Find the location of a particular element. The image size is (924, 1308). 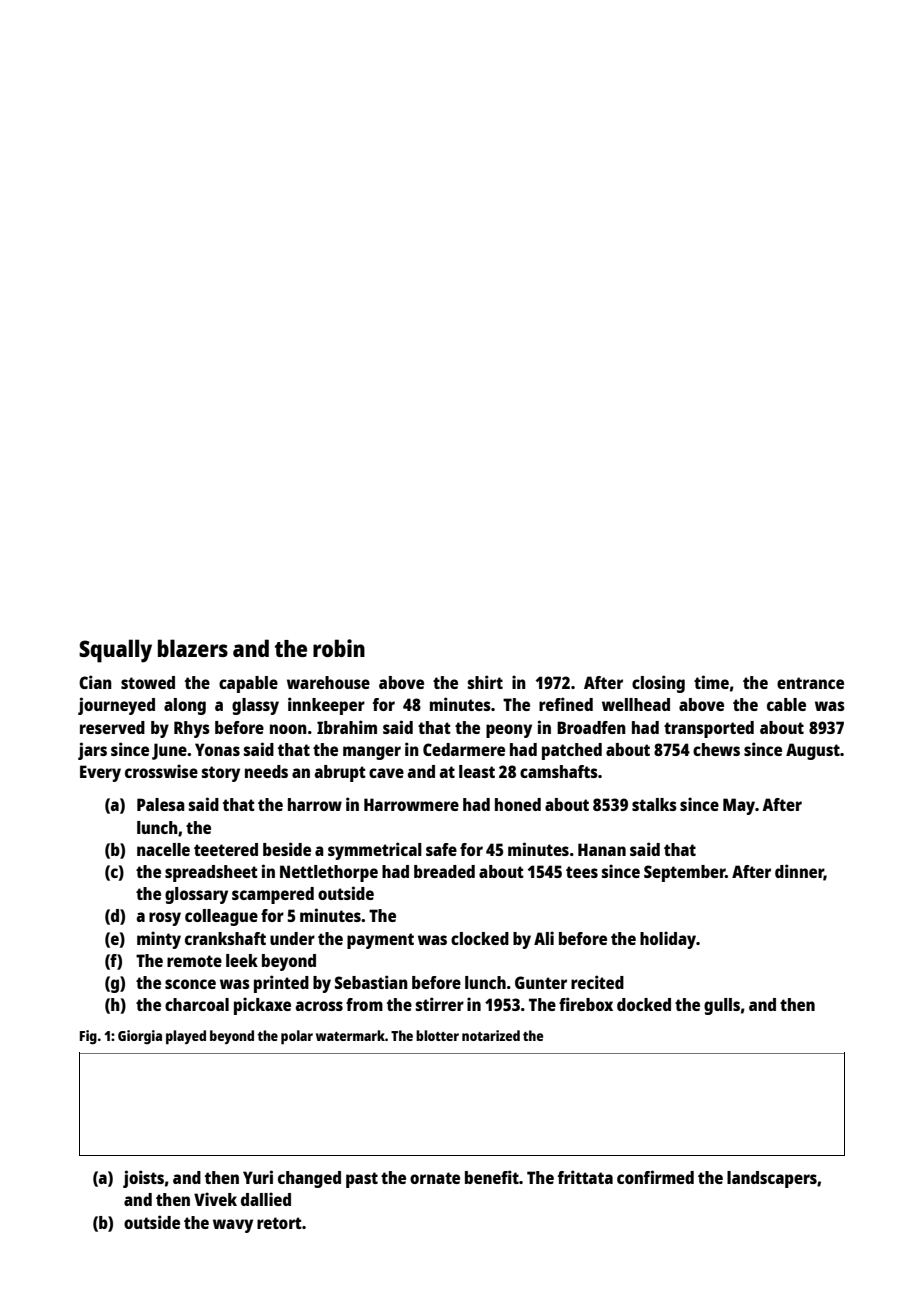

landscapers is located at coordinates (772, 1179).
